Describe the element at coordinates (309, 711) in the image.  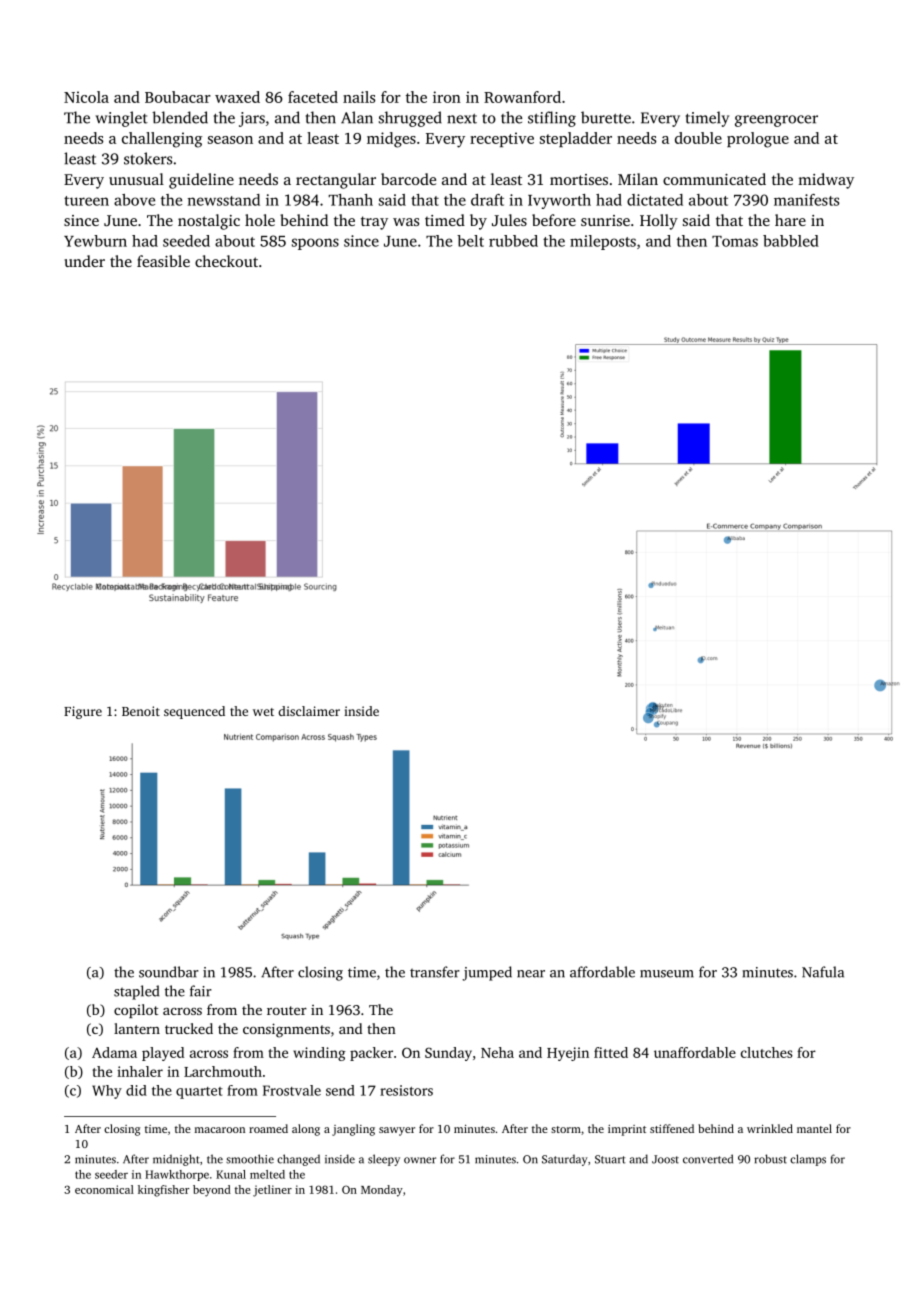
I see `disclaimer` at that location.
